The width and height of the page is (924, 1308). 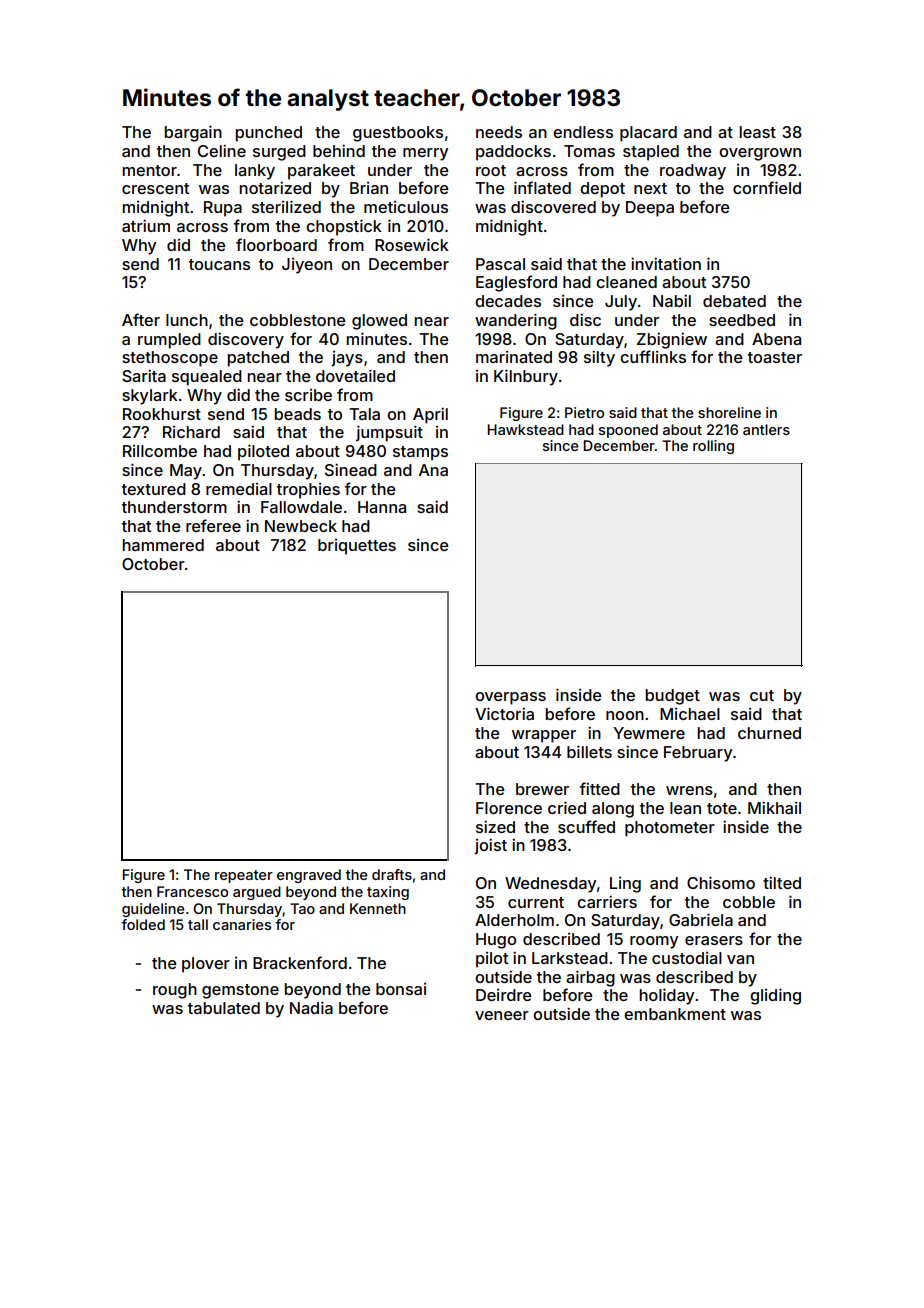 What do you see at coordinates (224, 1008) in the page?
I see `tabulated` at bounding box center [224, 1008].
